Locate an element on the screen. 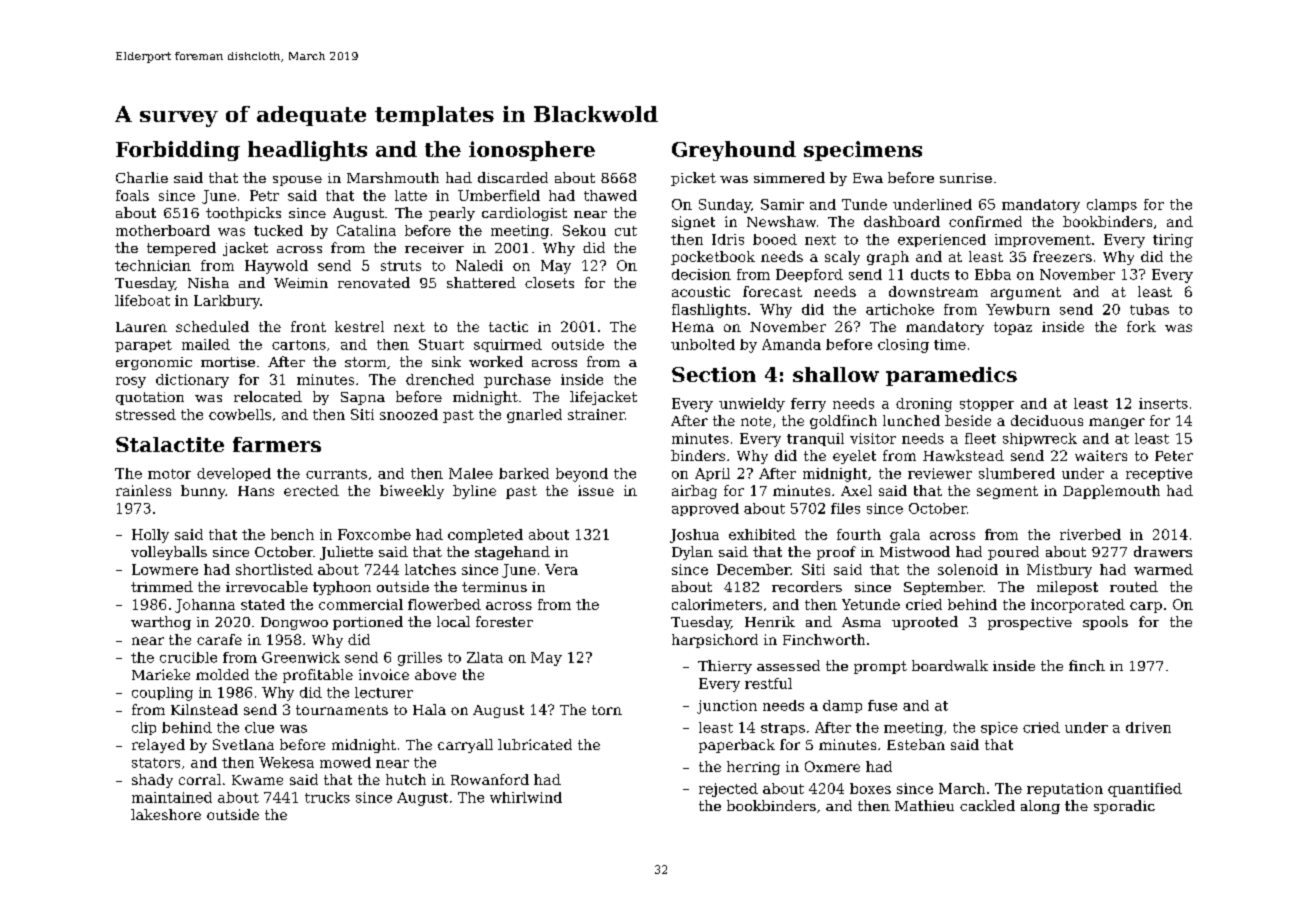  motherboard is located at coordinates (163, 230).
